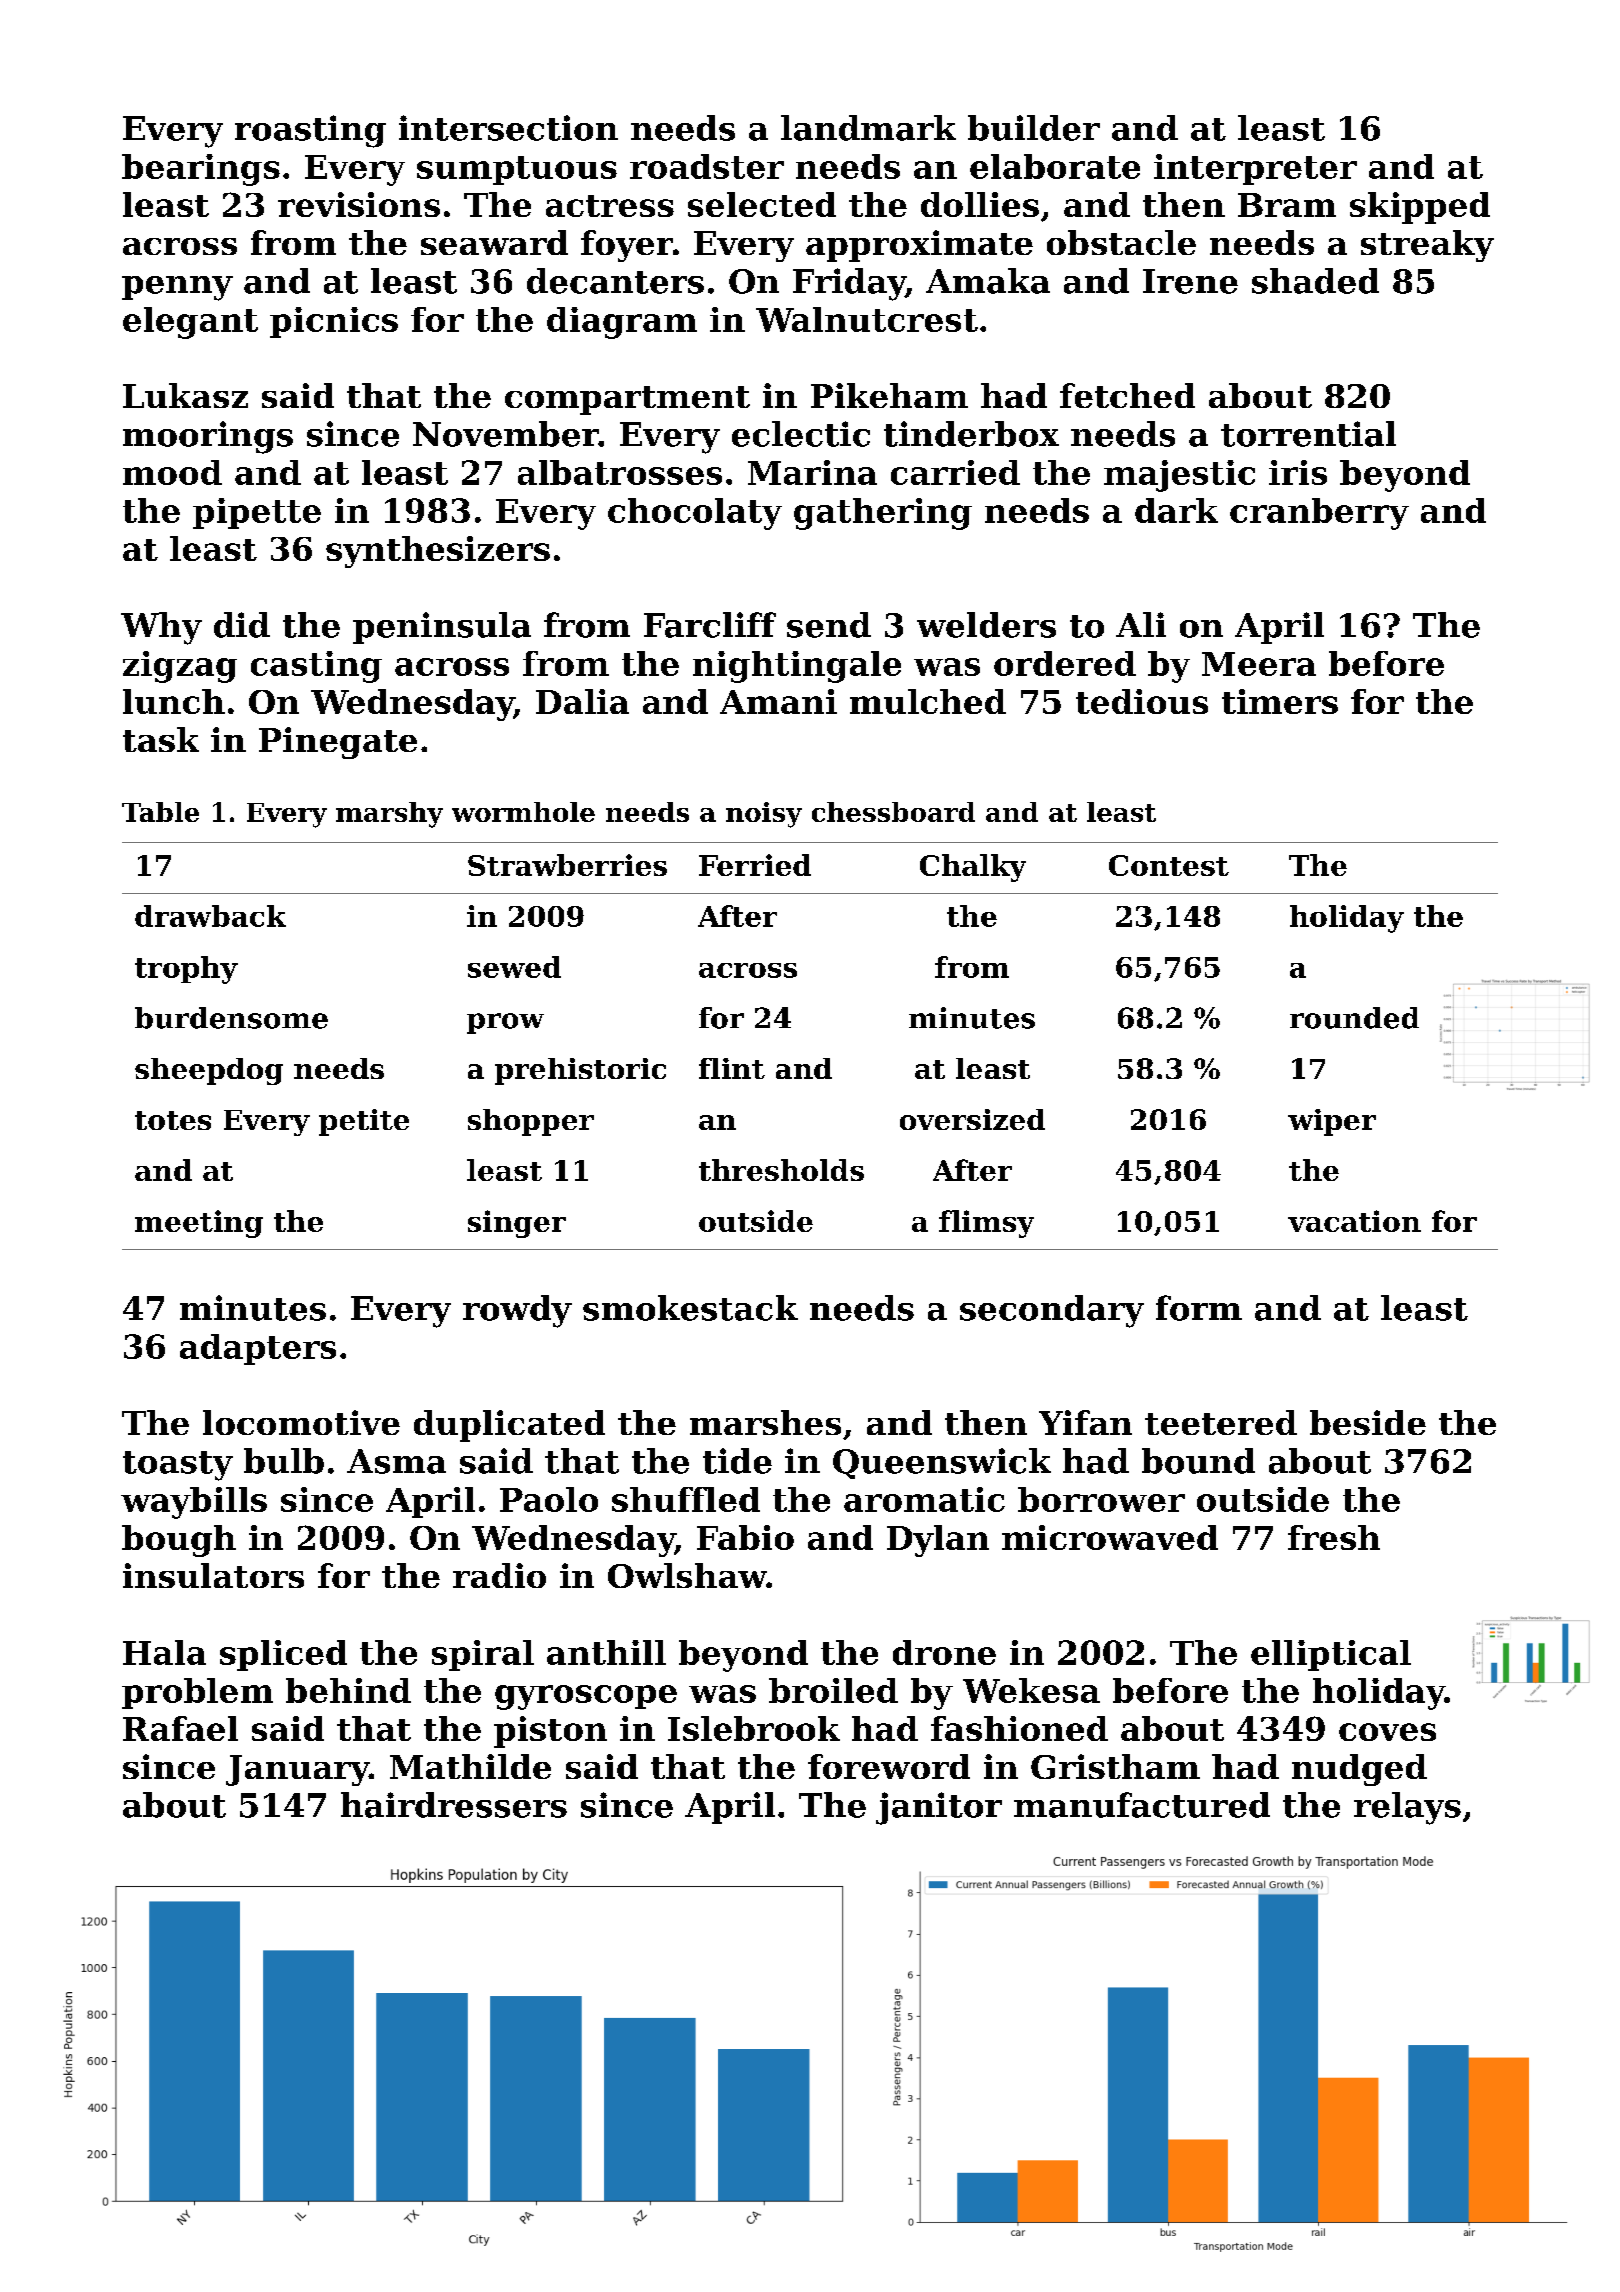 The height and width of the screenshot is (2292, 1620). Describe the element at coordinates (928, 701) in the screenshot. I see `mulched` at that location.
